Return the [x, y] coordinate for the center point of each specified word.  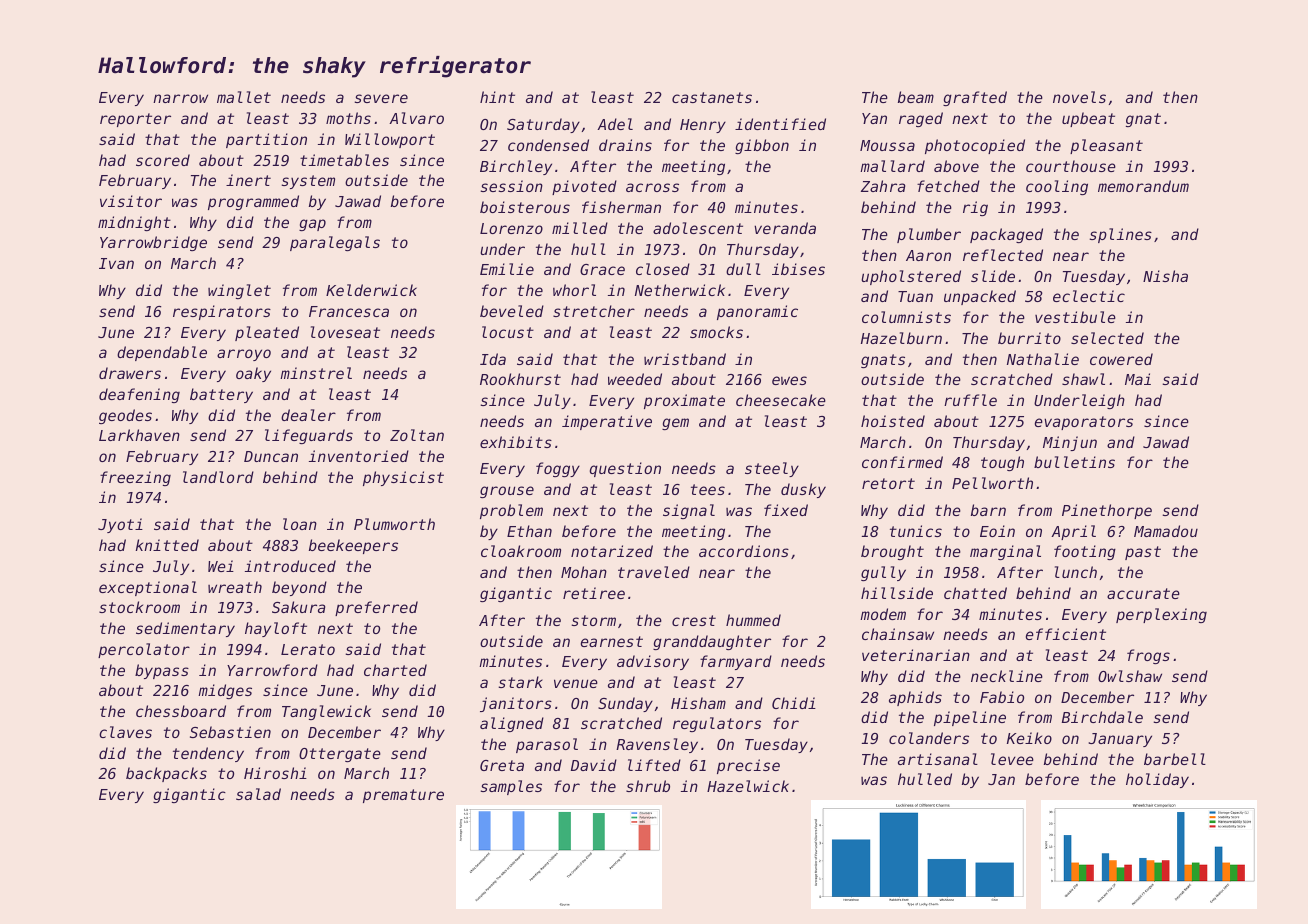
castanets [712, 97]
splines [1120, 235]
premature [403, 796]
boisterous [525, 207]
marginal [1005, 552]
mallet [244, 97]
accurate [1143, 593]
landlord [218, 477]
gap [312, 225]
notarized [612, 551]
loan [300, 524]
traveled [654, 572]
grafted [975, 98]
